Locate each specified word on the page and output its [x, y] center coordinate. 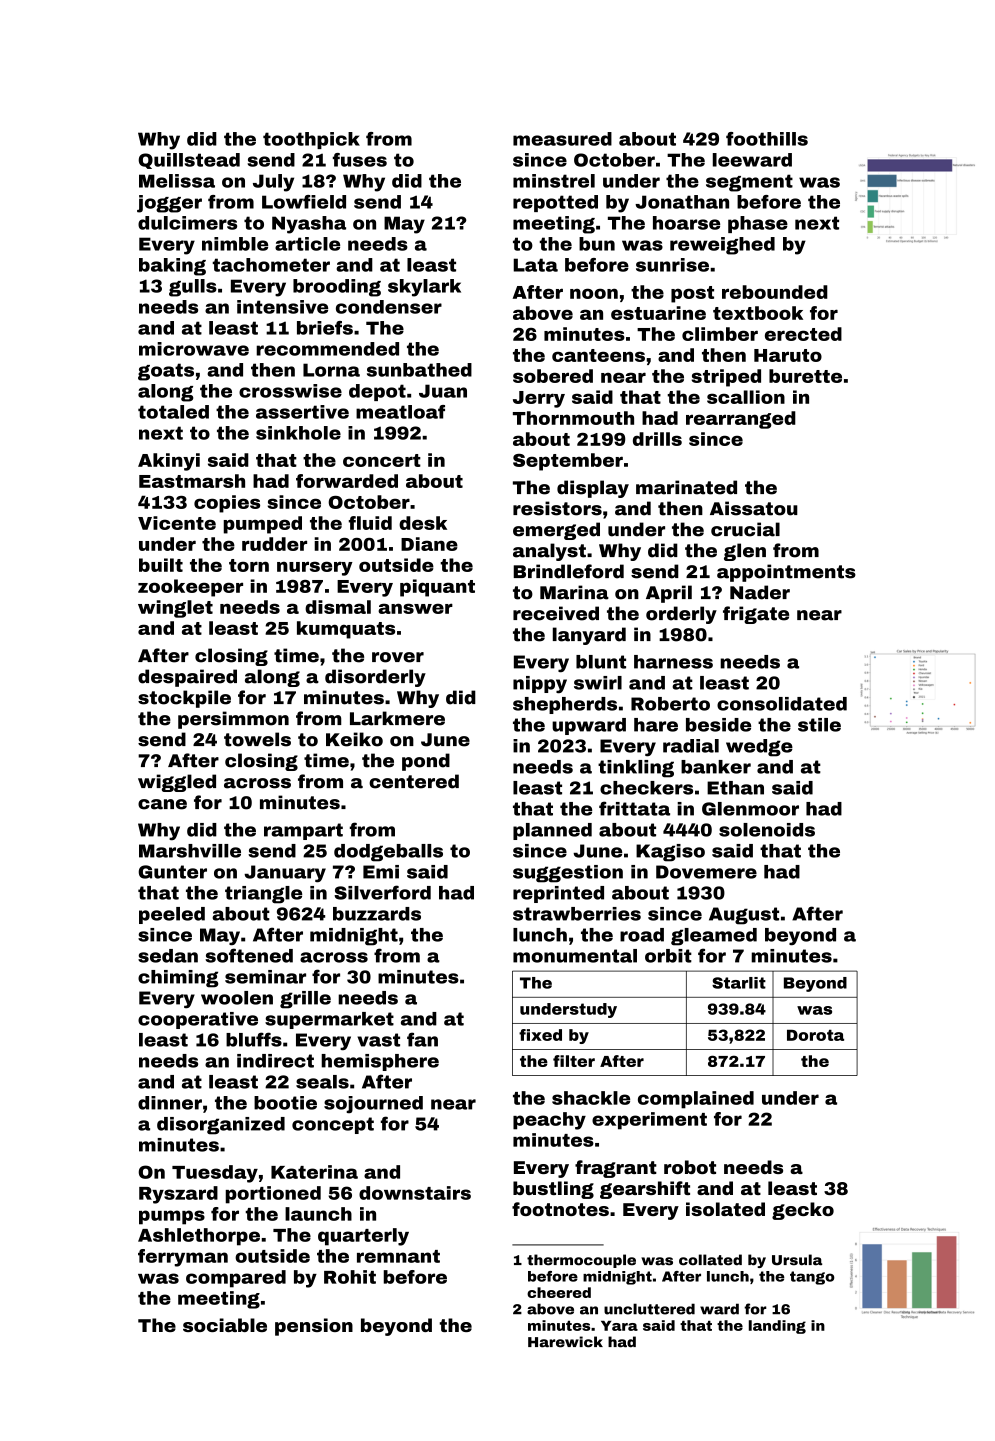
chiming [178, 979]
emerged [556, 531]
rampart [303, 831]
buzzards [377, 914]
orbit [668, 956]
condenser [389, 307]
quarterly [363, 1237]
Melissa [177, 181]
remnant [398, 1256]
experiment [649, 1121]
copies [227, 504]
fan [422, 1039]
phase [758, 224]
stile [819, 725]
